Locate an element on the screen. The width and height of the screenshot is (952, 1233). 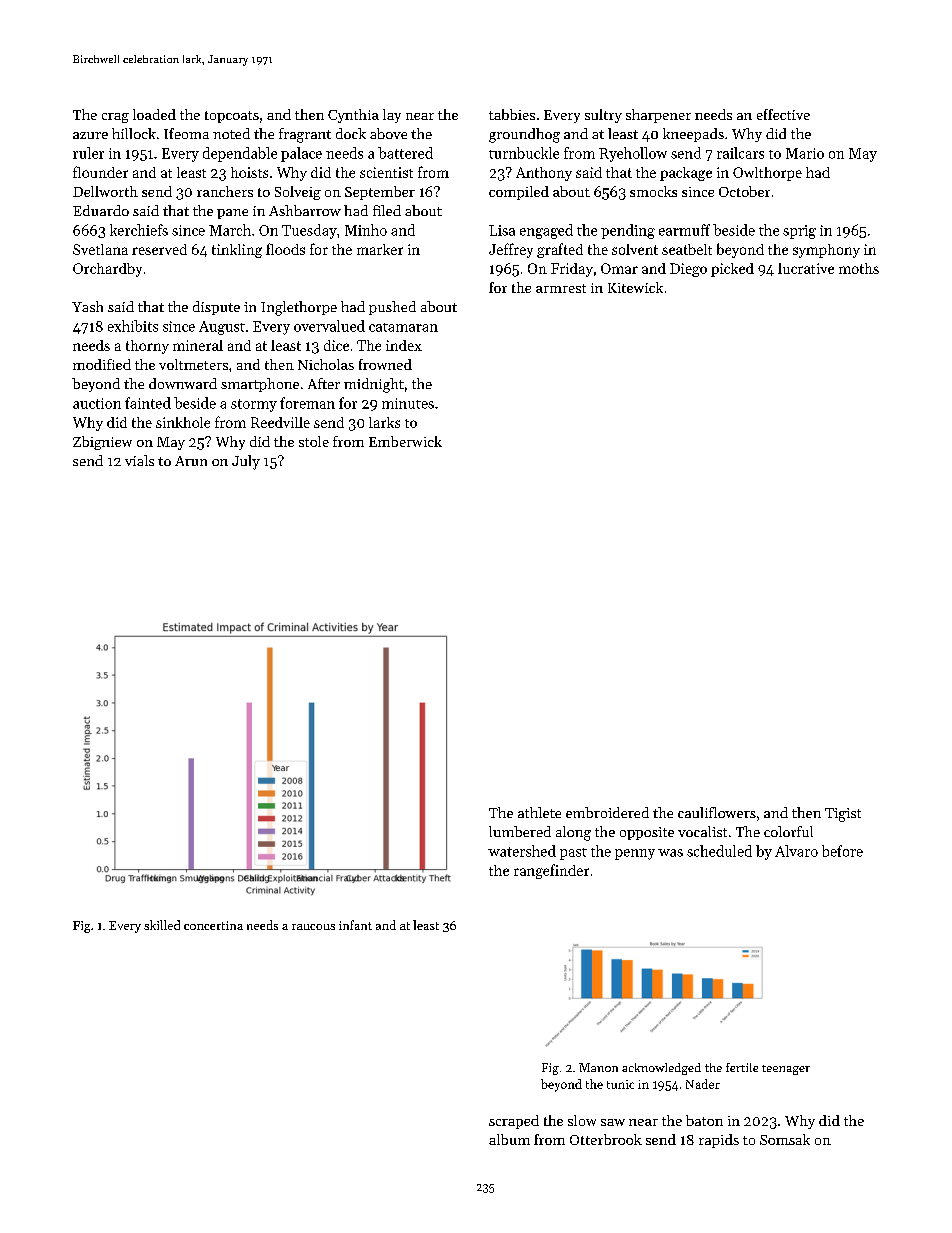
Tigist is located at coordinates (843, 815).
